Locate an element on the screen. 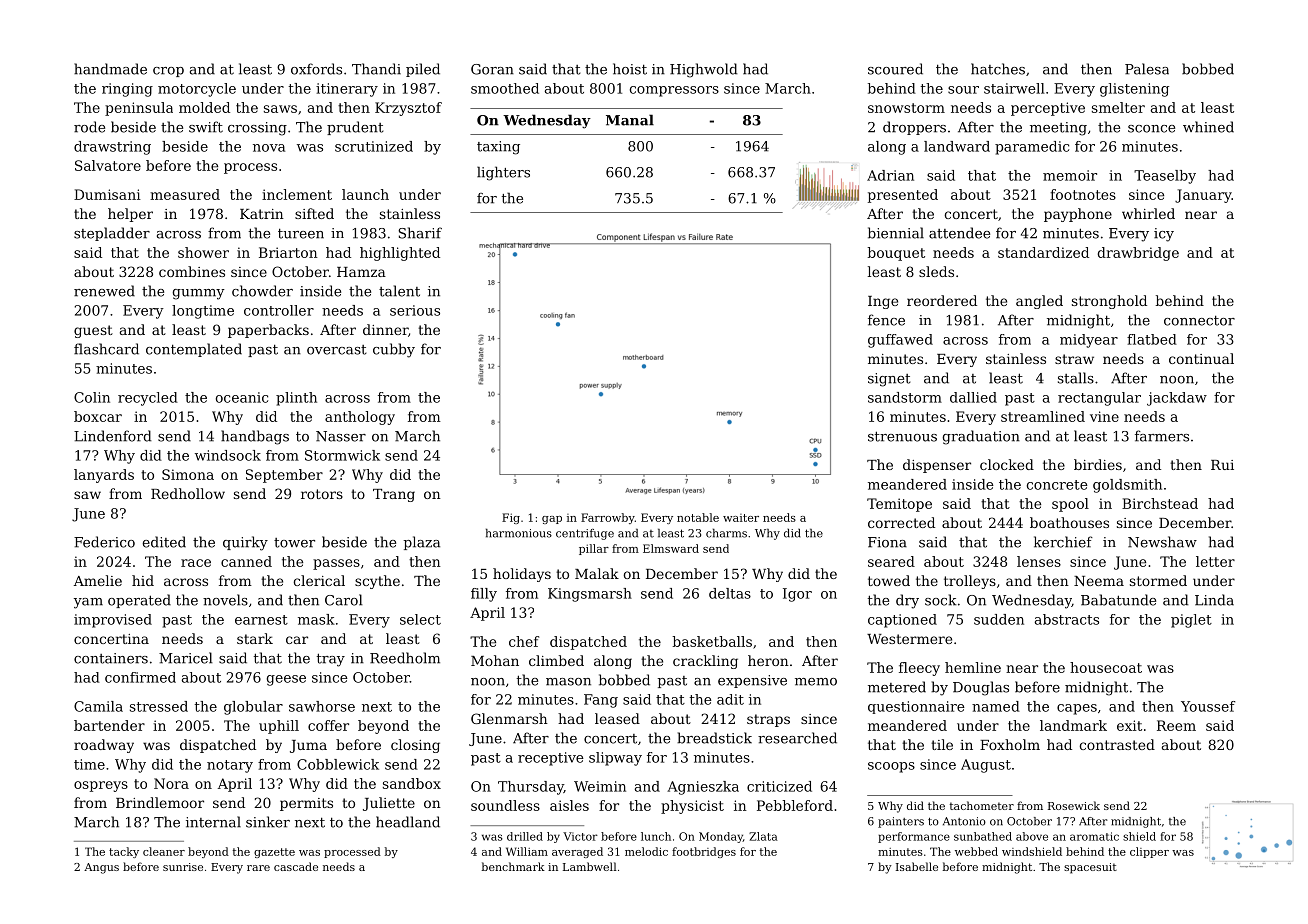  Teaselby is located at coordinates (1165, 177).
